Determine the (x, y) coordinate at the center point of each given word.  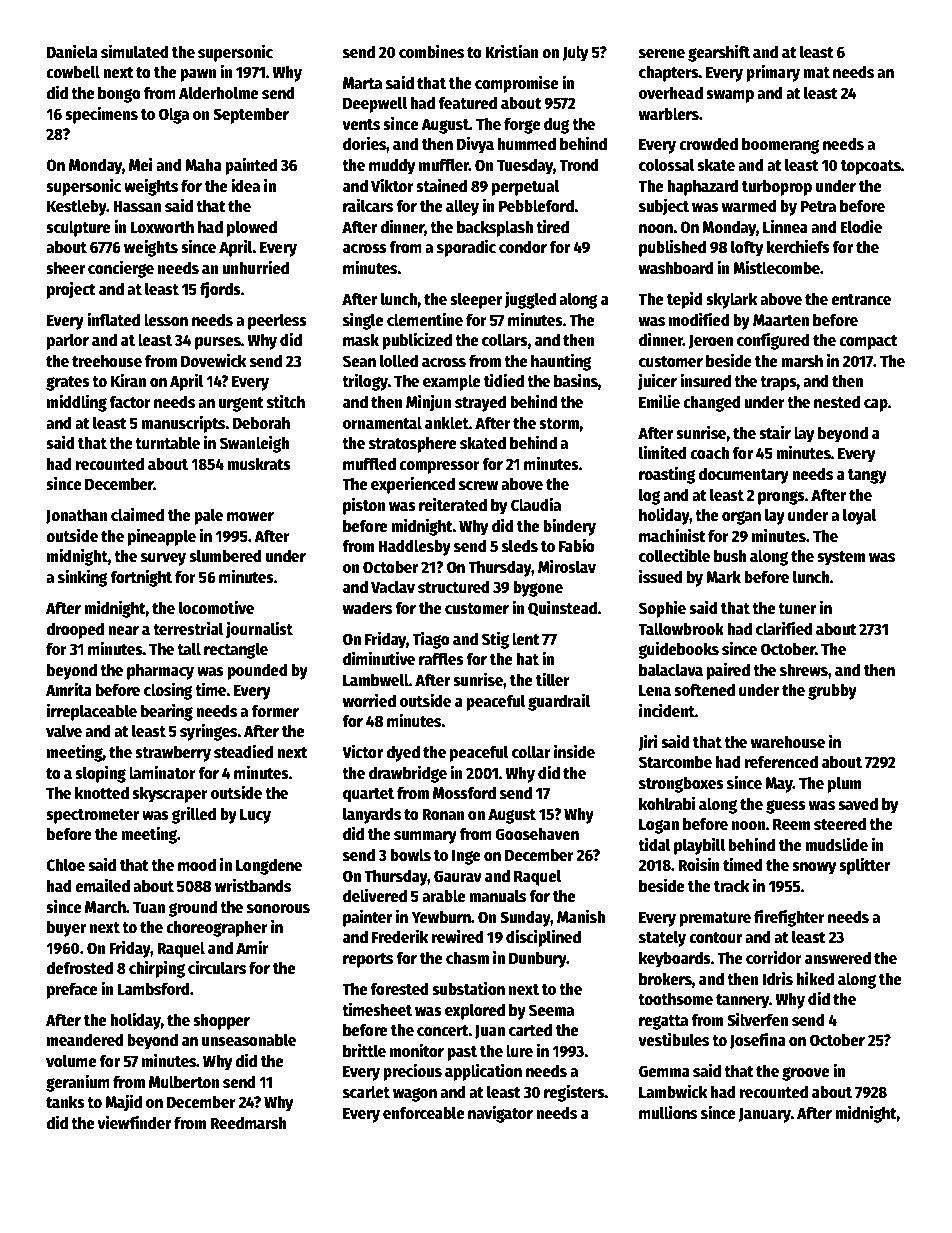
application (483, 1072)
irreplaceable (92, 712)
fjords (220, 290)
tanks (65, 1101)
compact (868, 342)
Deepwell (375, 104)
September (251, 115)
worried (369, 701)
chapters (669, 73)
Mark (723, 576)
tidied (504, 380)
